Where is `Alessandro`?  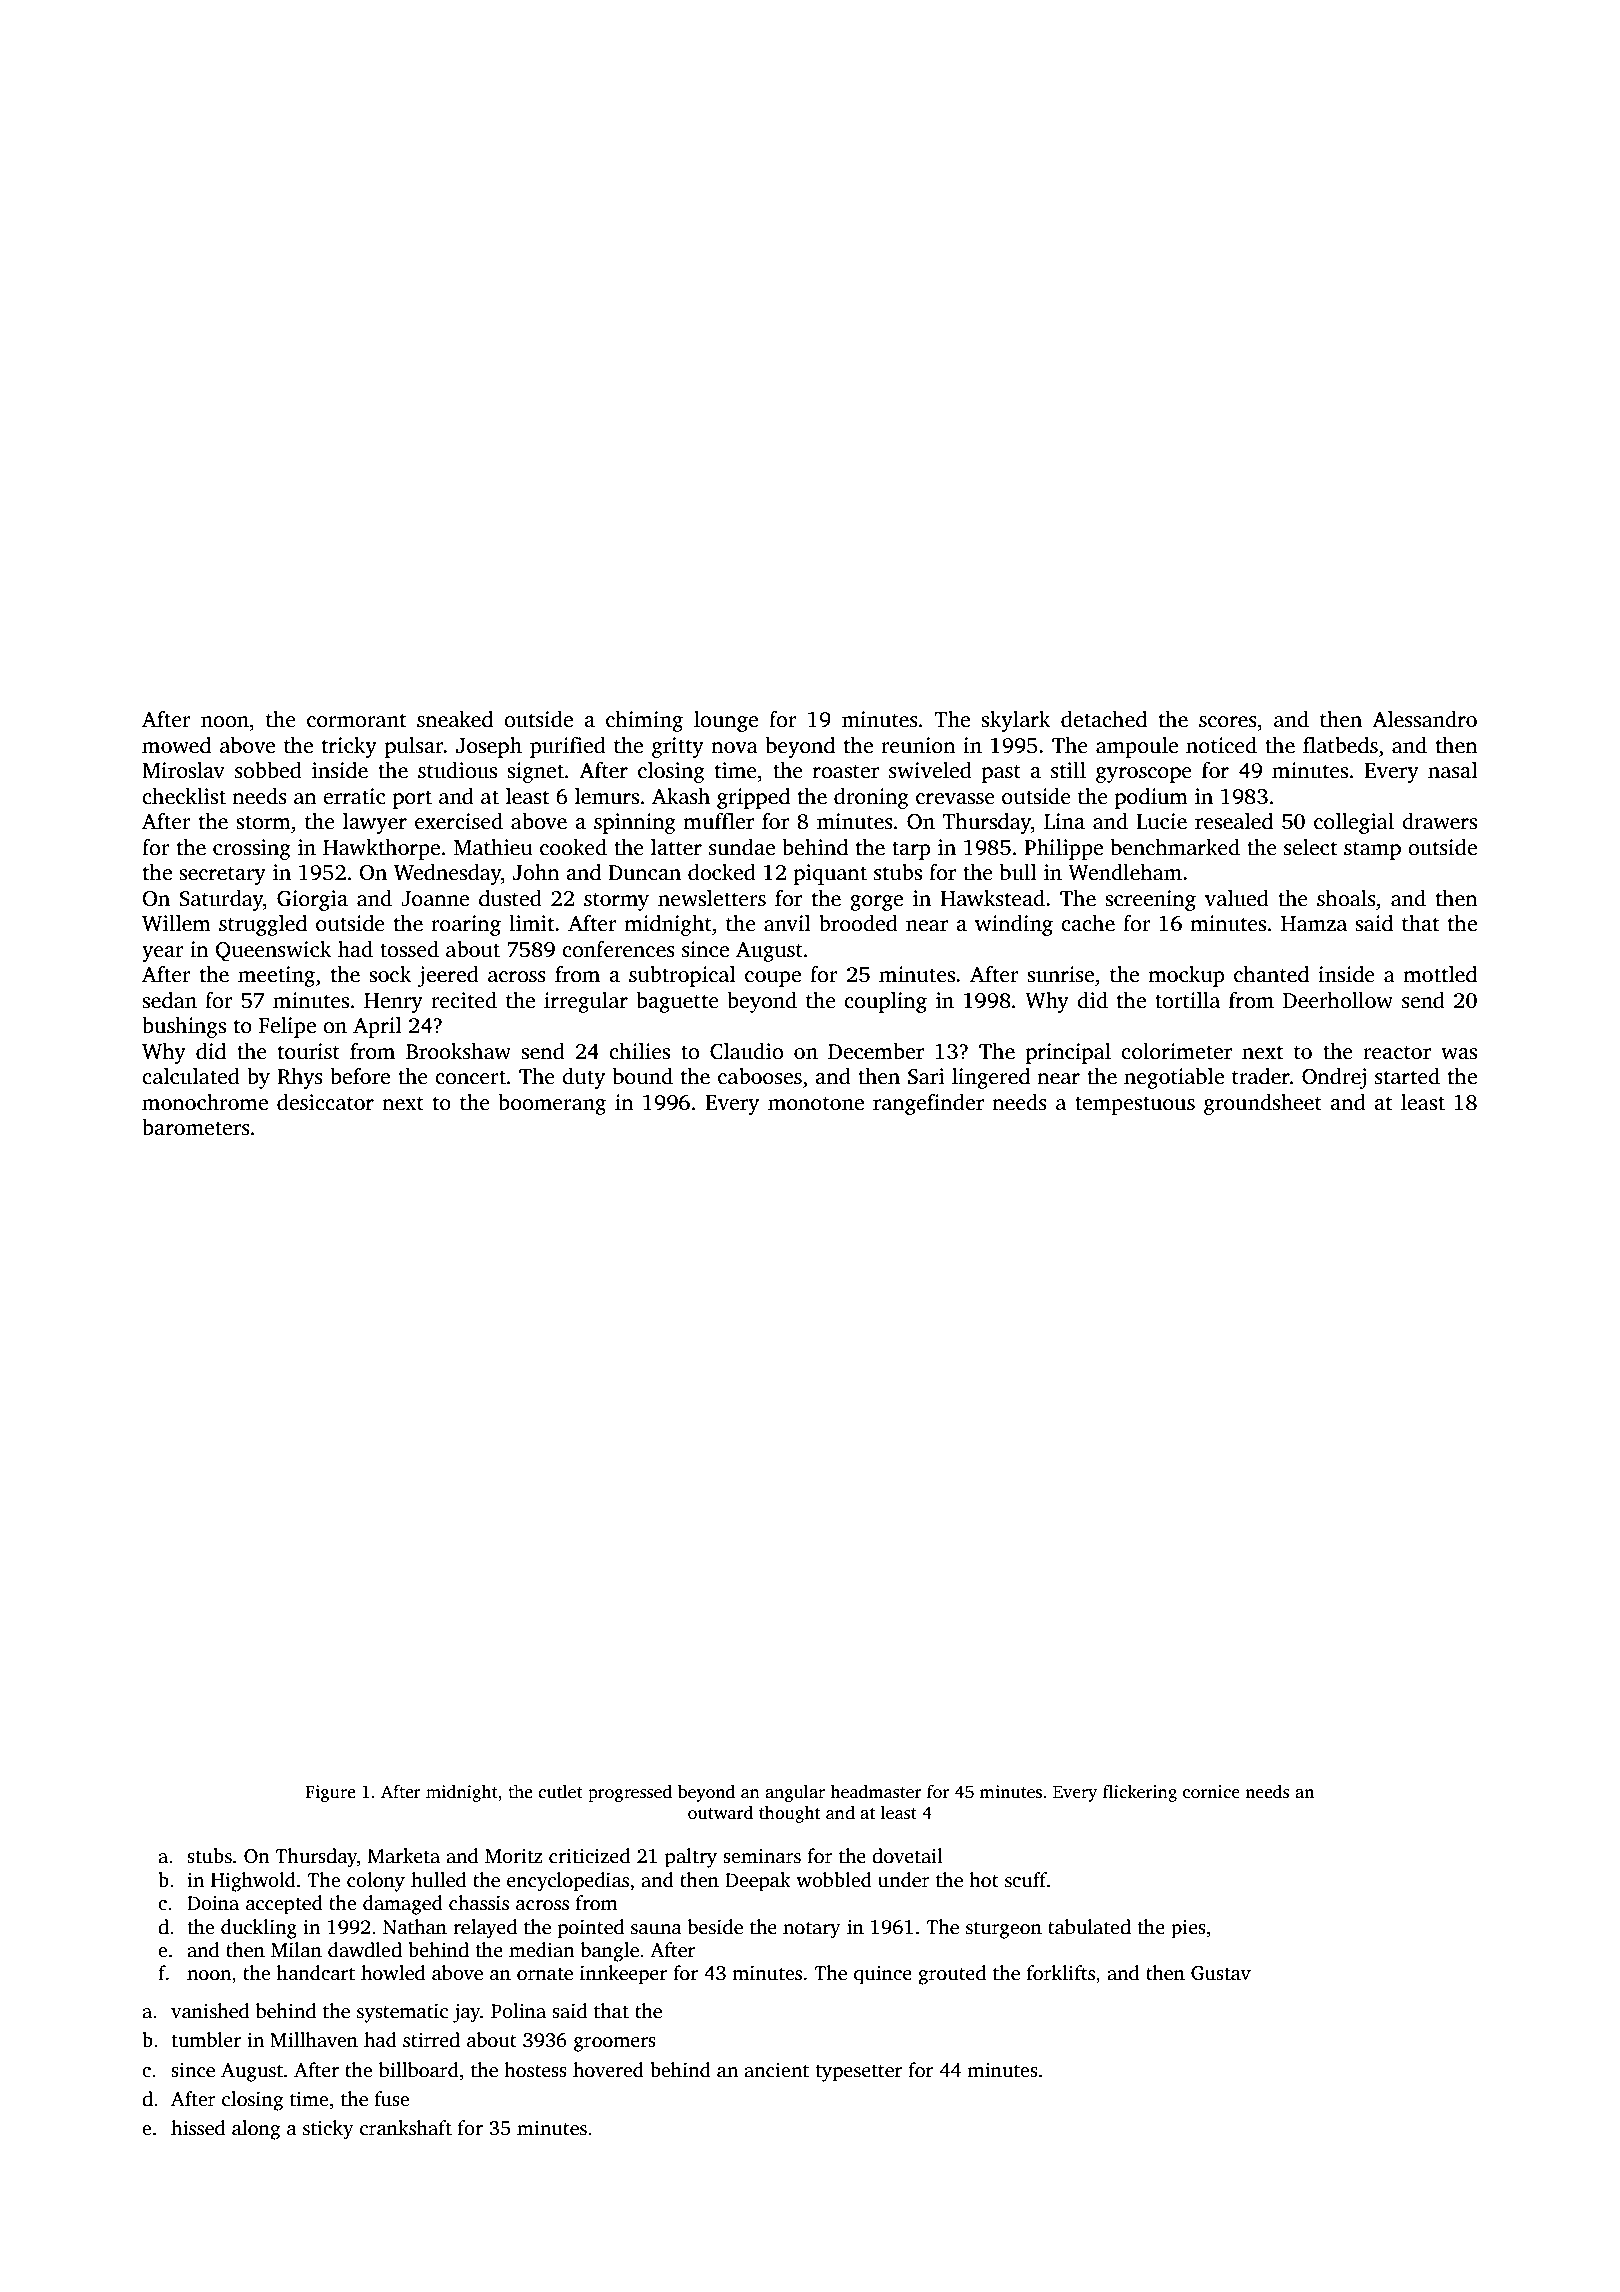
Alessandro is located at coordinates (1424, 719).
